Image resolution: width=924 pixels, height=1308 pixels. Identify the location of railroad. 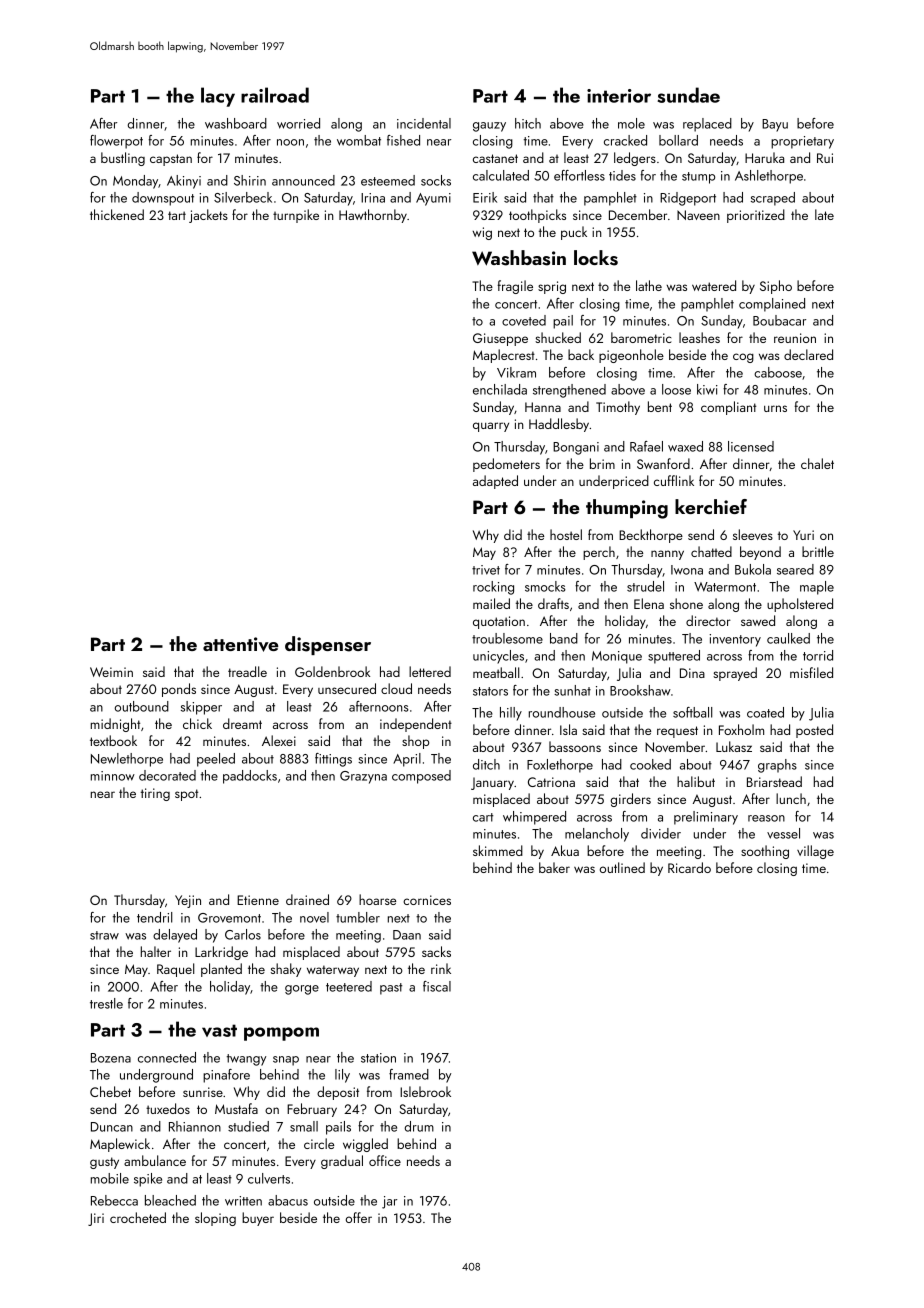
(275, 95).
